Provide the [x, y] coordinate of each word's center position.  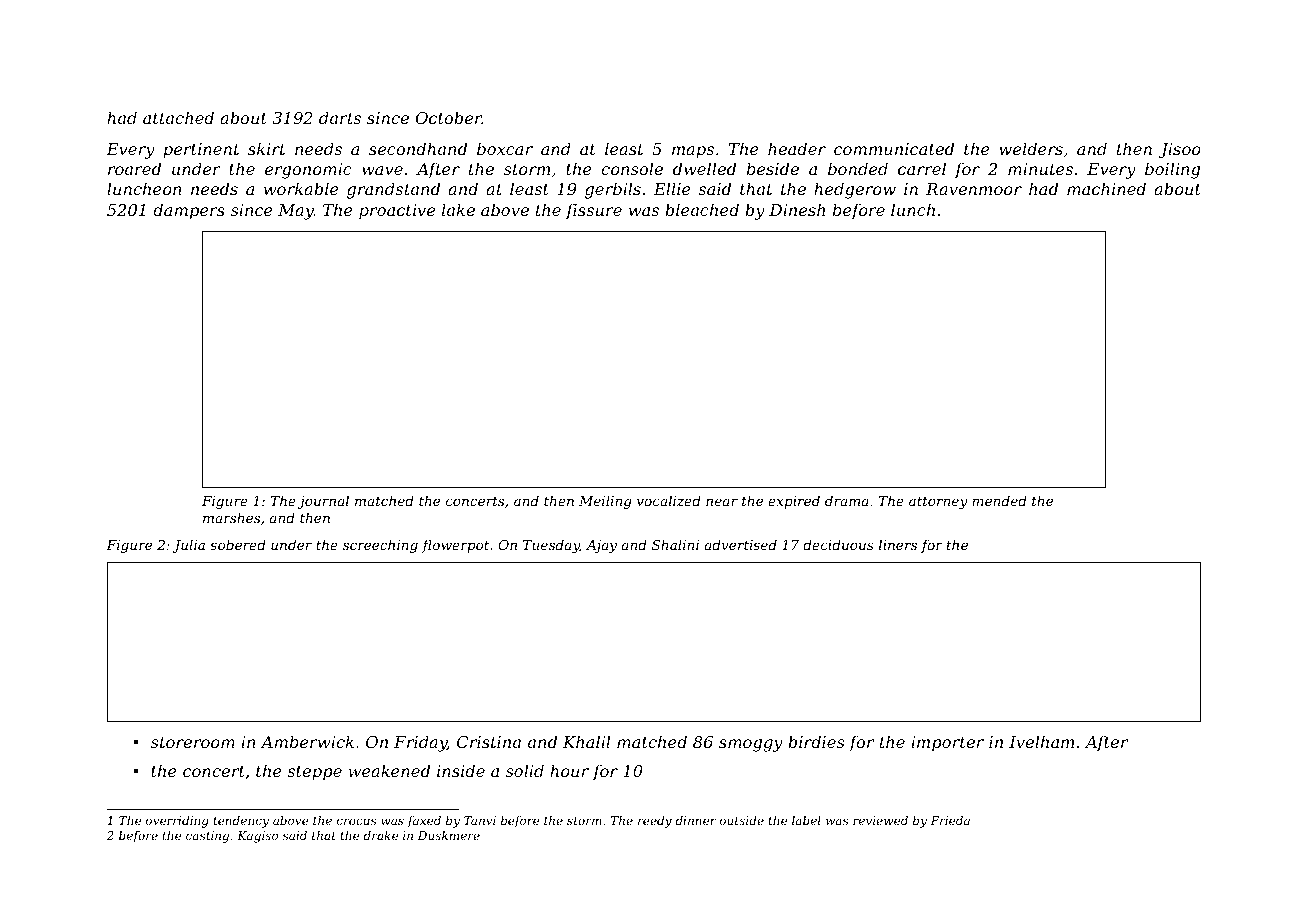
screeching [380, 546]
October [449, 117]
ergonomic [308, 171]
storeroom [193, 742]
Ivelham [1041, 741]
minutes [1040, 169]
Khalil [586, 741]
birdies [816, 741]
